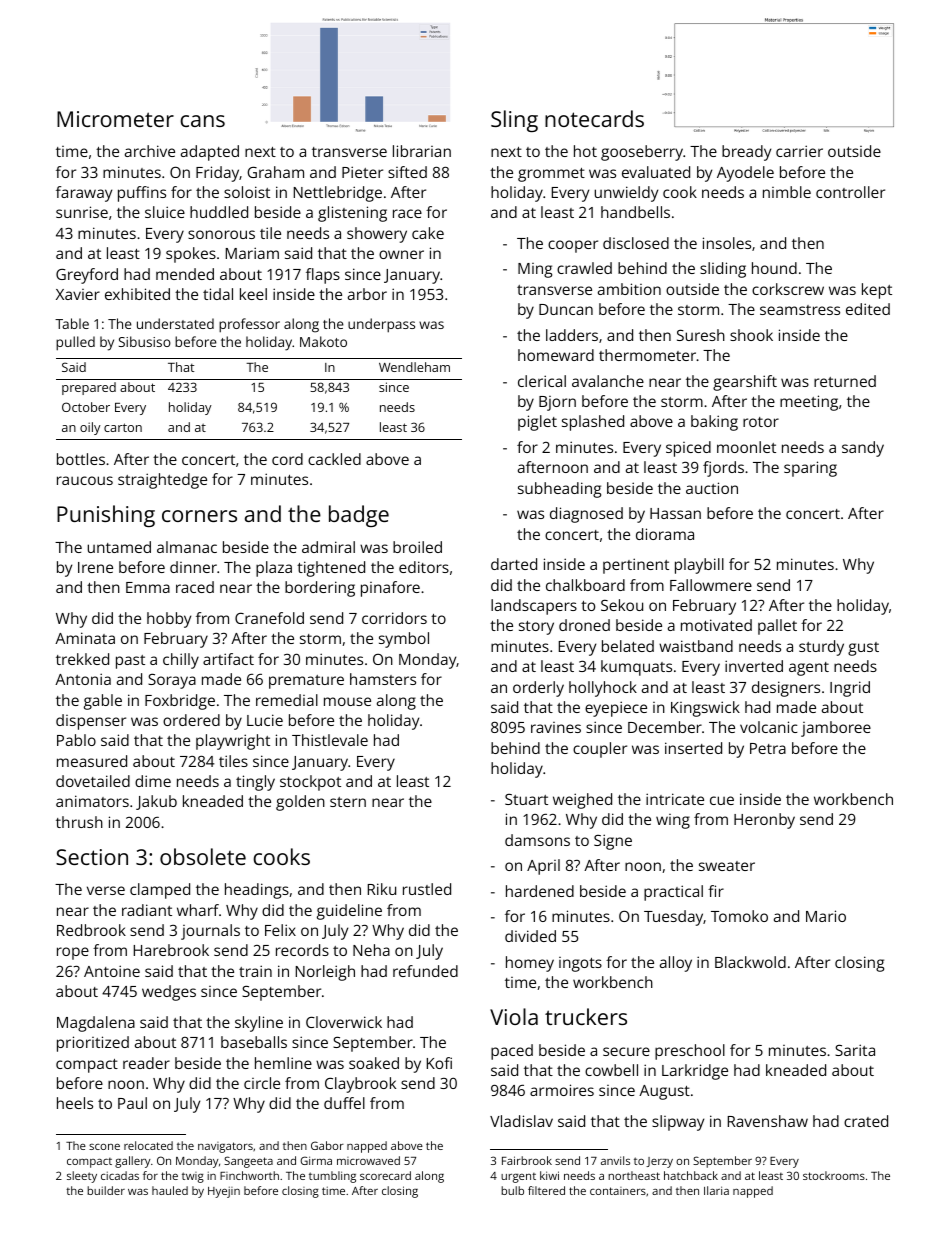 This document has width=952, height=1233. Describe the element at coordinates (287, 700) in the document. I see `remedial` at that location.
